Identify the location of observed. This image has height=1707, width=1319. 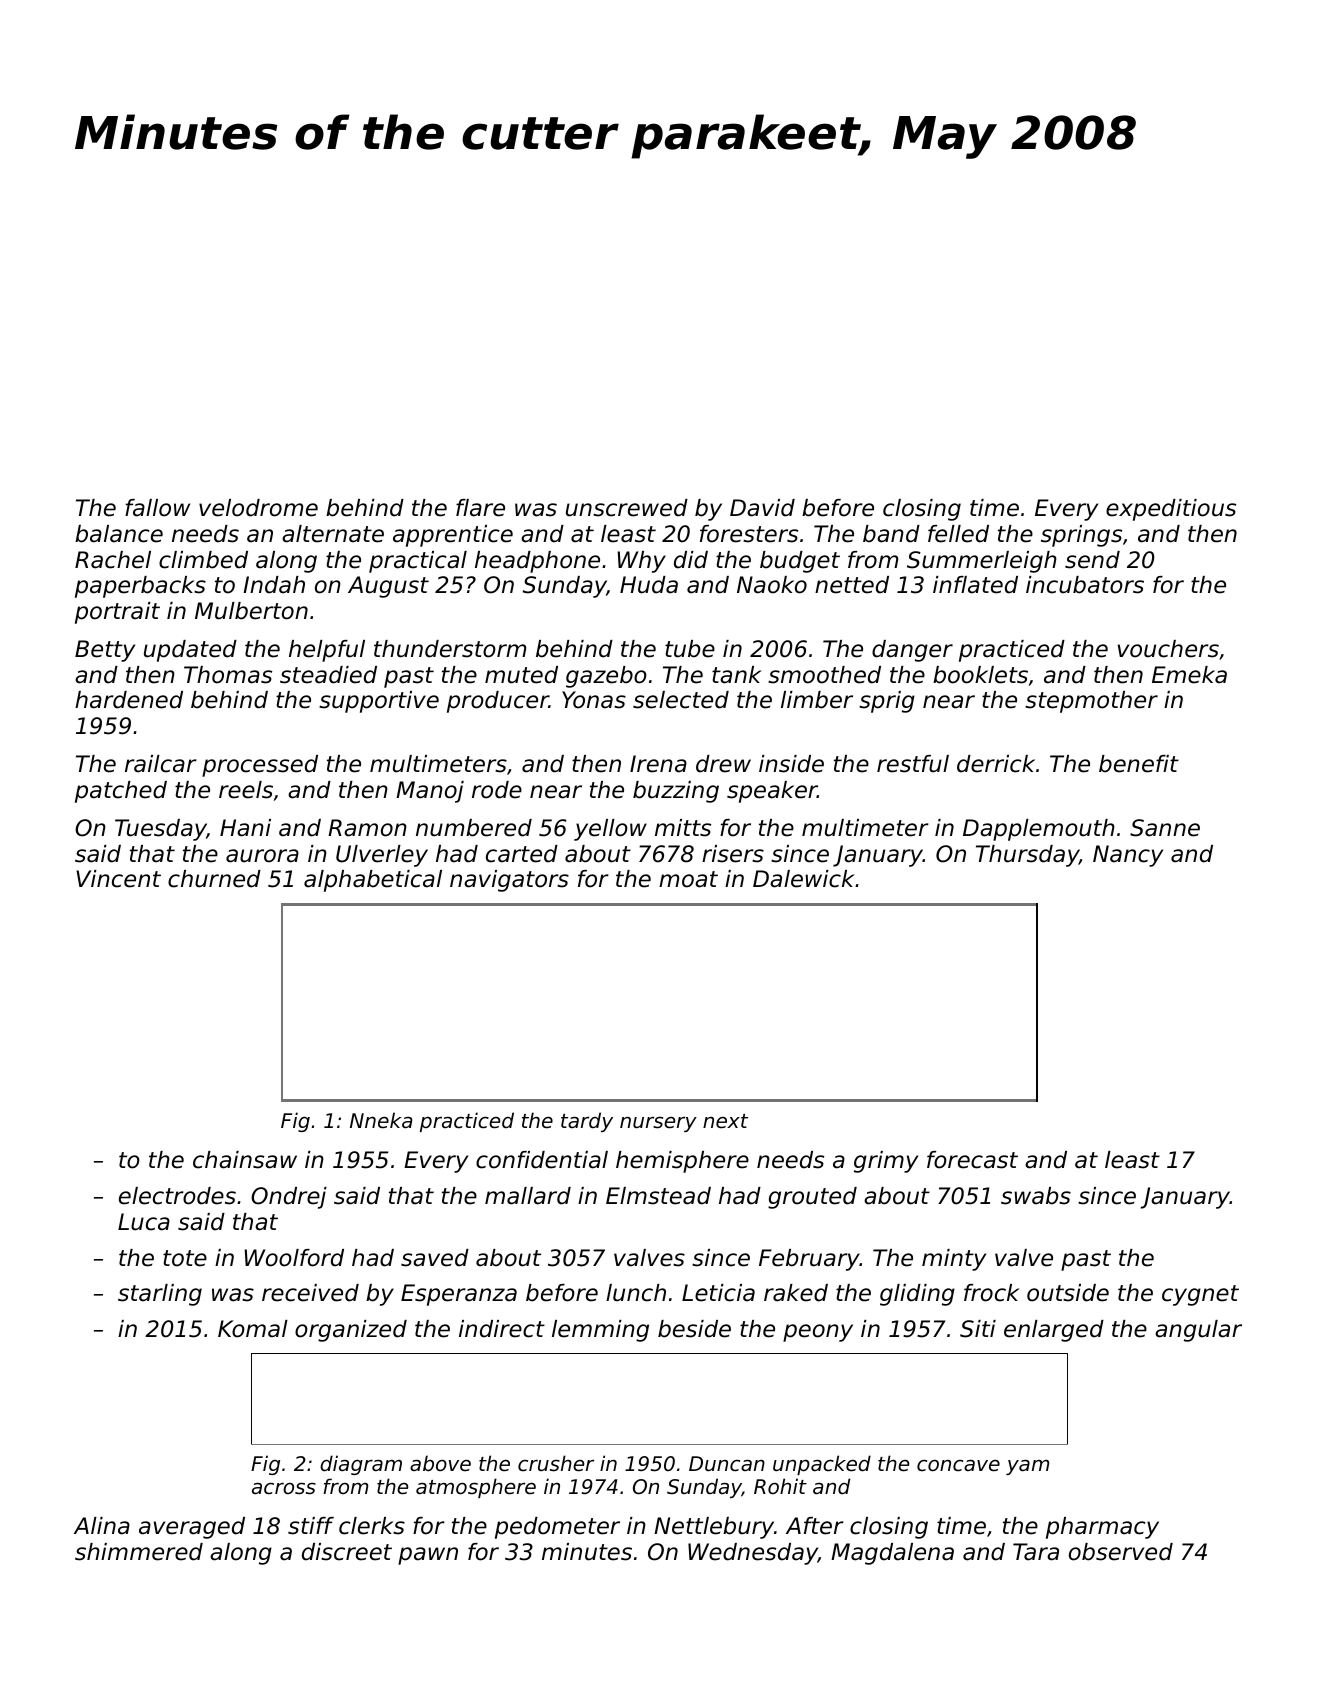
(1121, 1552).
